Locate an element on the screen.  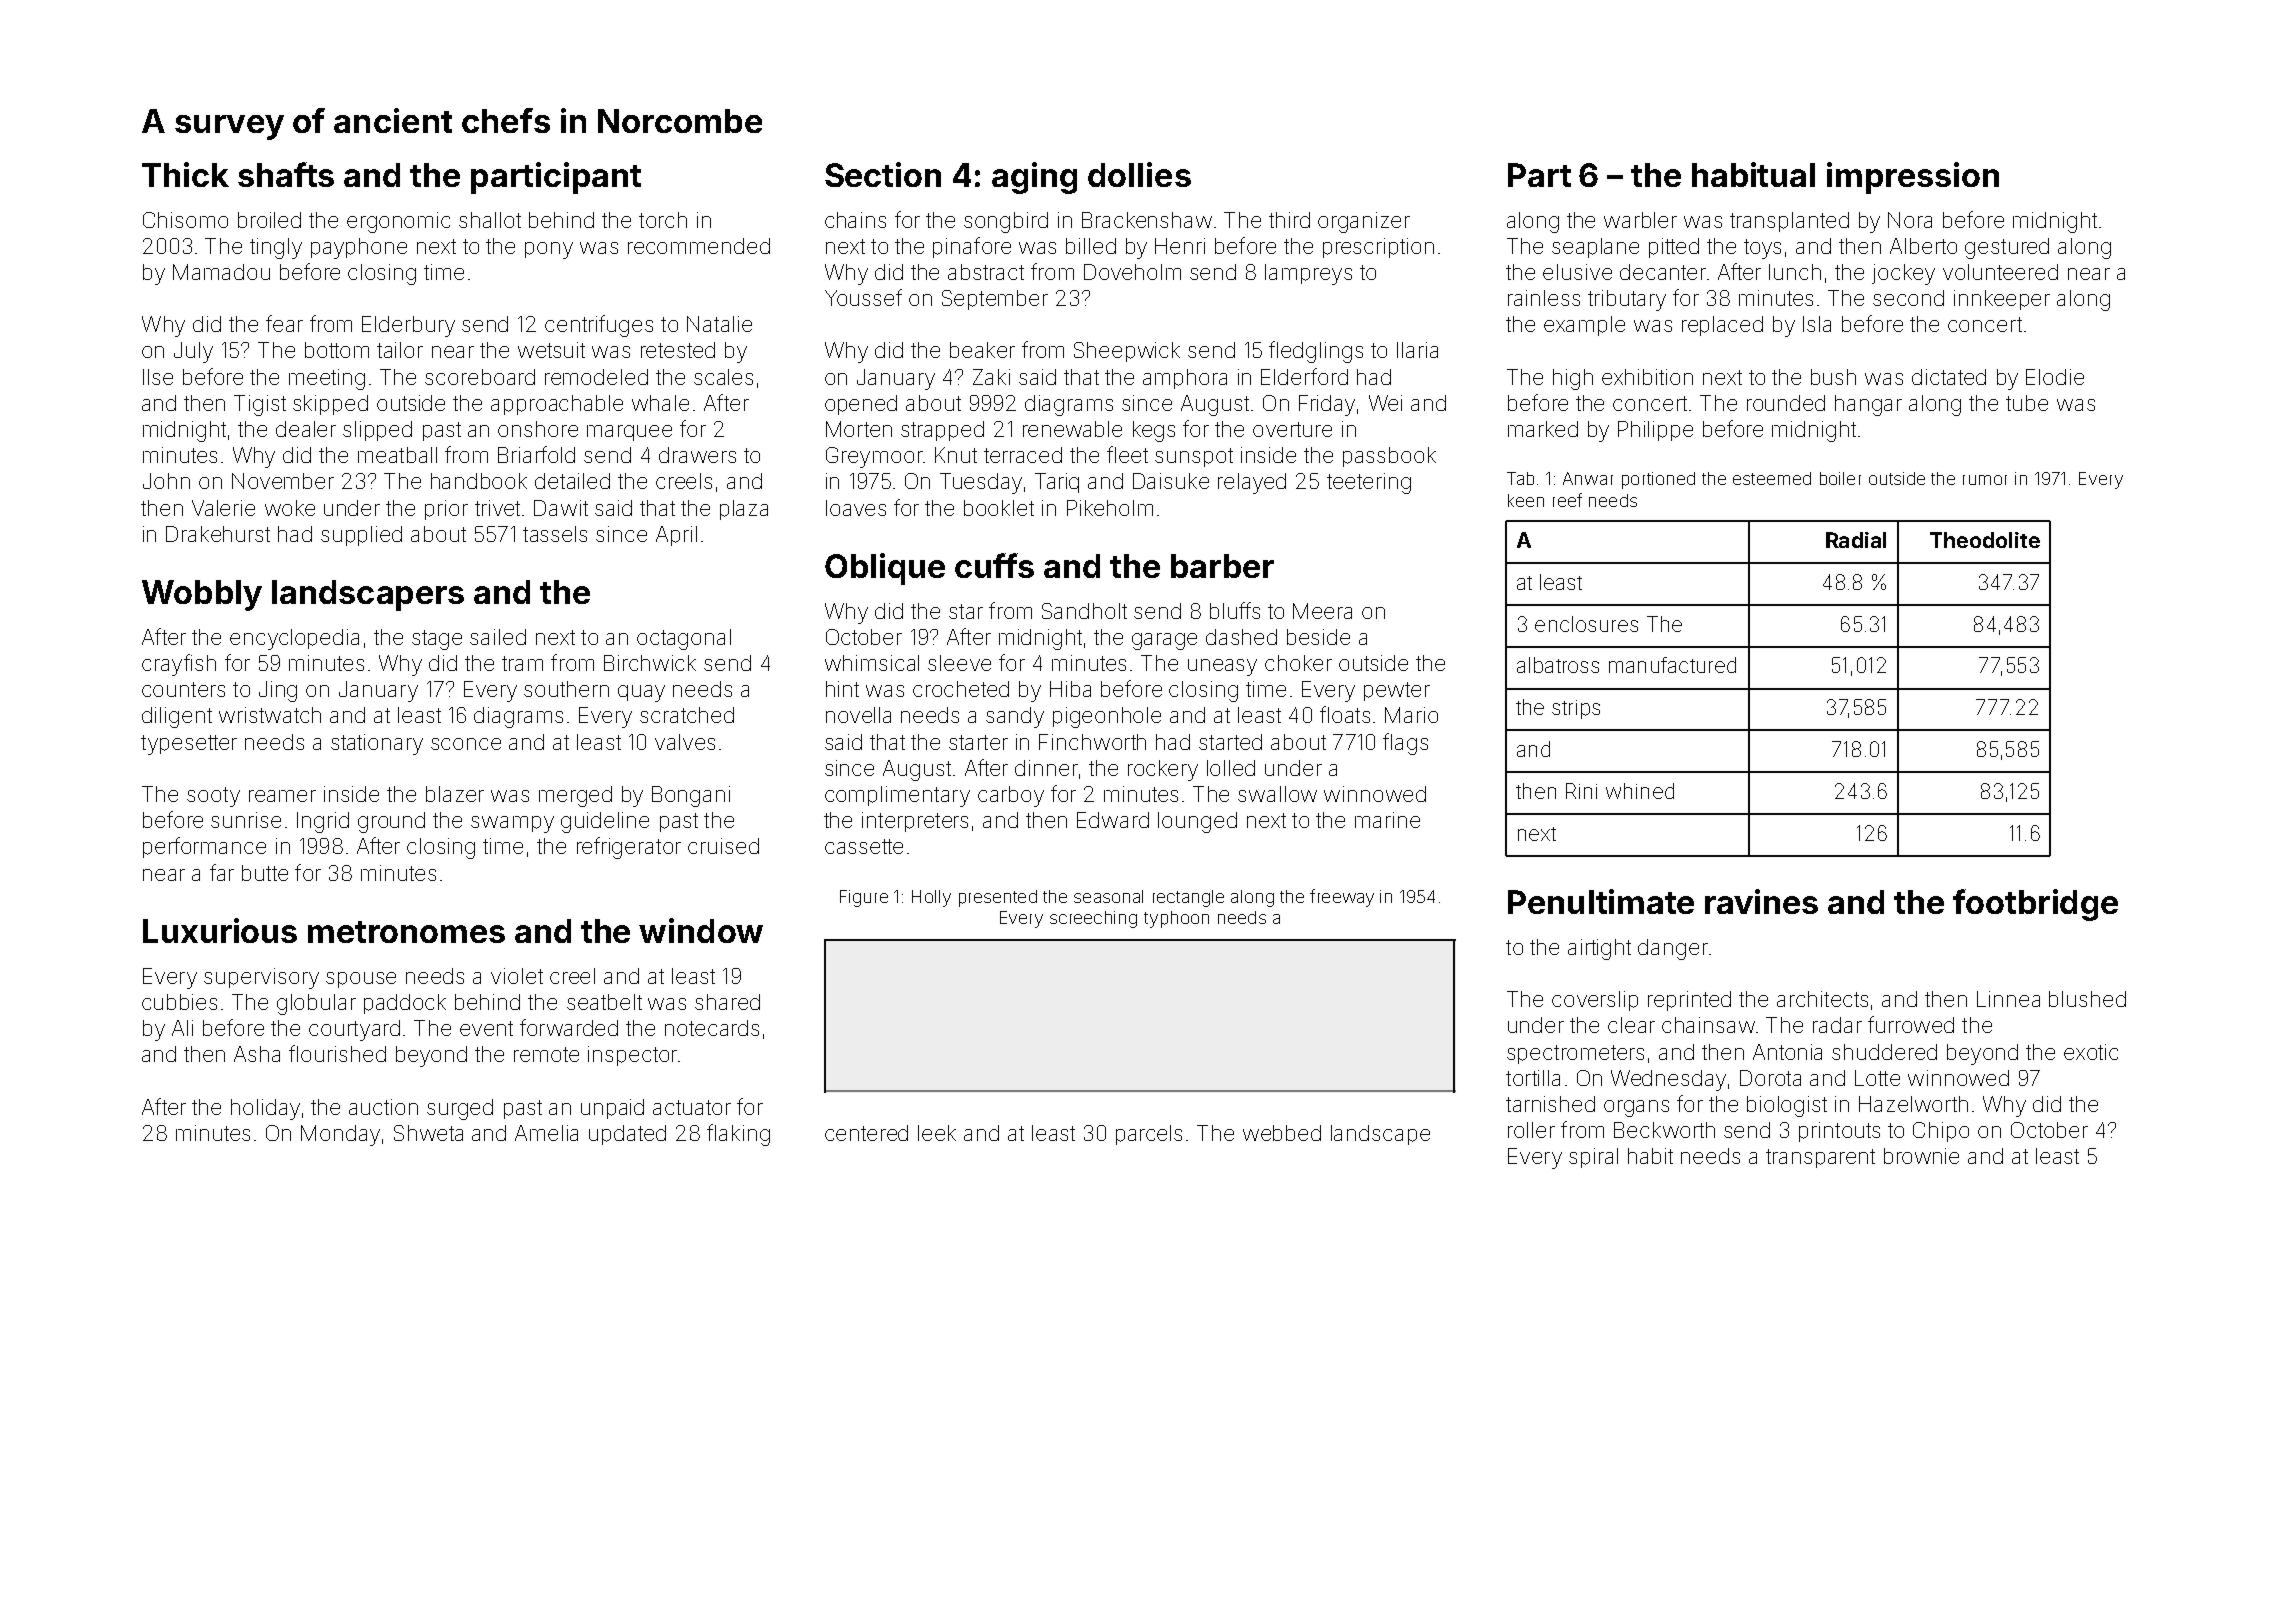
Section is located at coordinates (883, 174).
